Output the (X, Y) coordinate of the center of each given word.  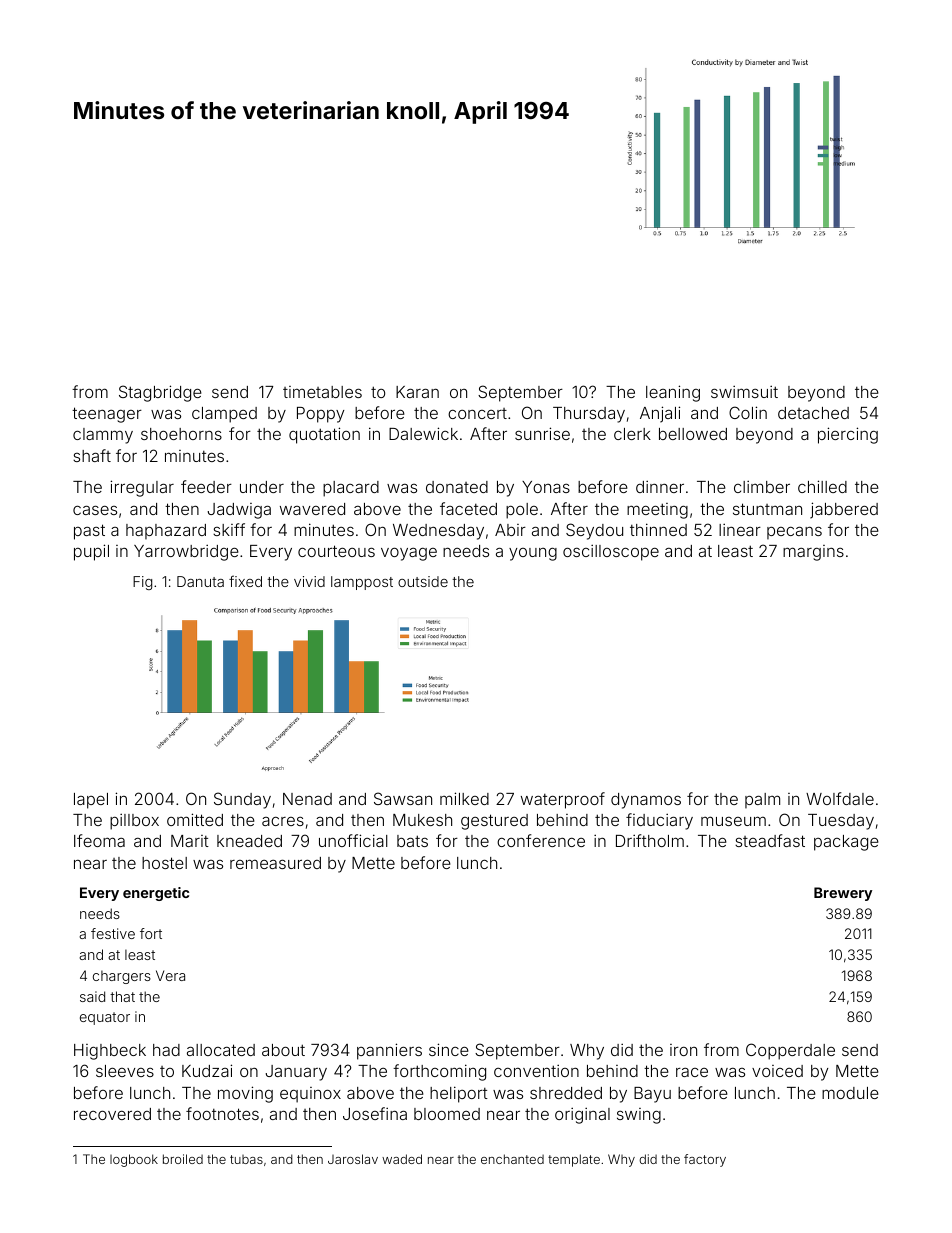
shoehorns (181, 434)
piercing (848, 435)
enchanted (512, 1159)
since (449, 1049)
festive (113, 933)
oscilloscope (611, 552)
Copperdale (790, 1051)
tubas (246, 1159)
